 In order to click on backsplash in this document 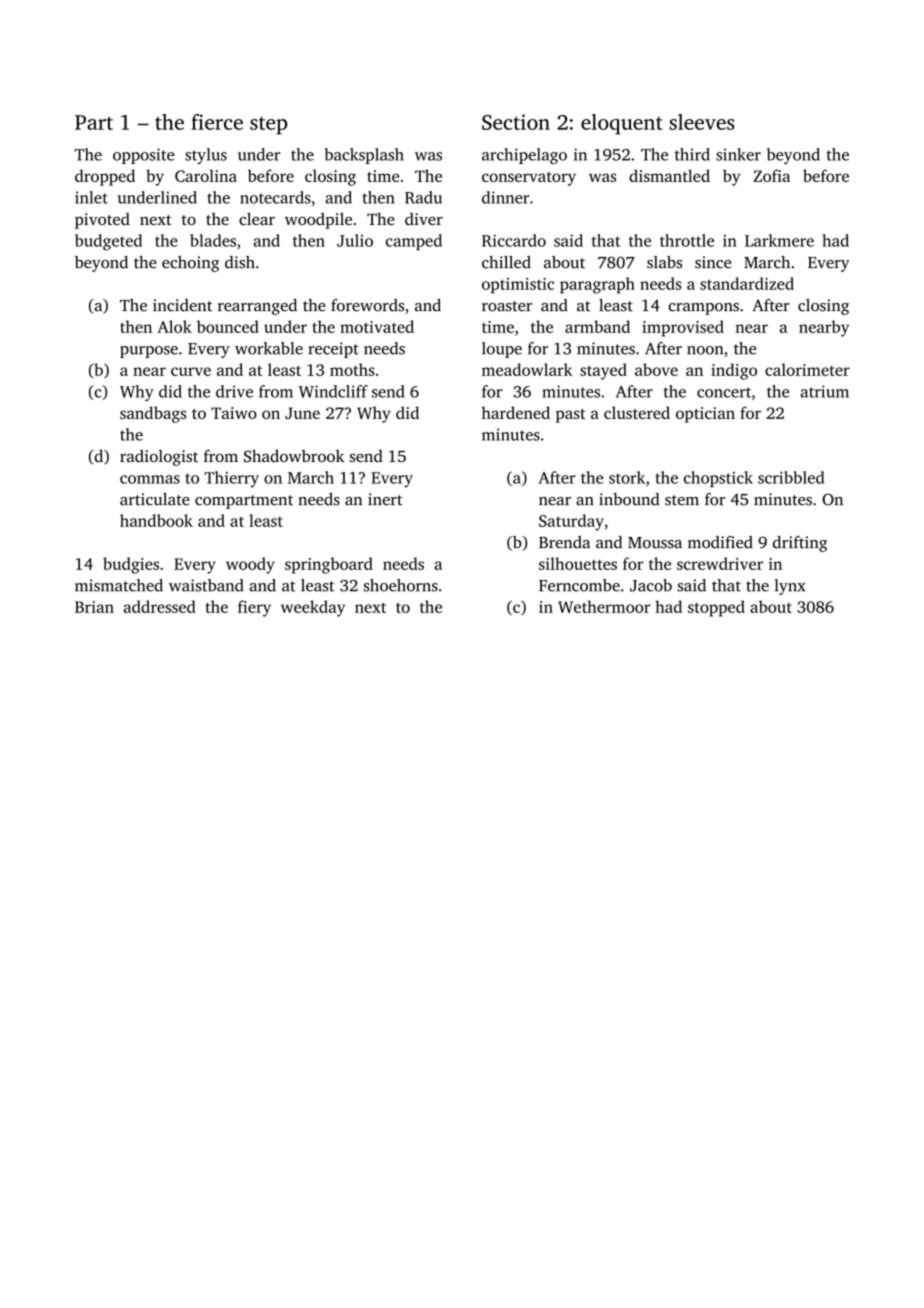, I will do `click(364, 156)`.
